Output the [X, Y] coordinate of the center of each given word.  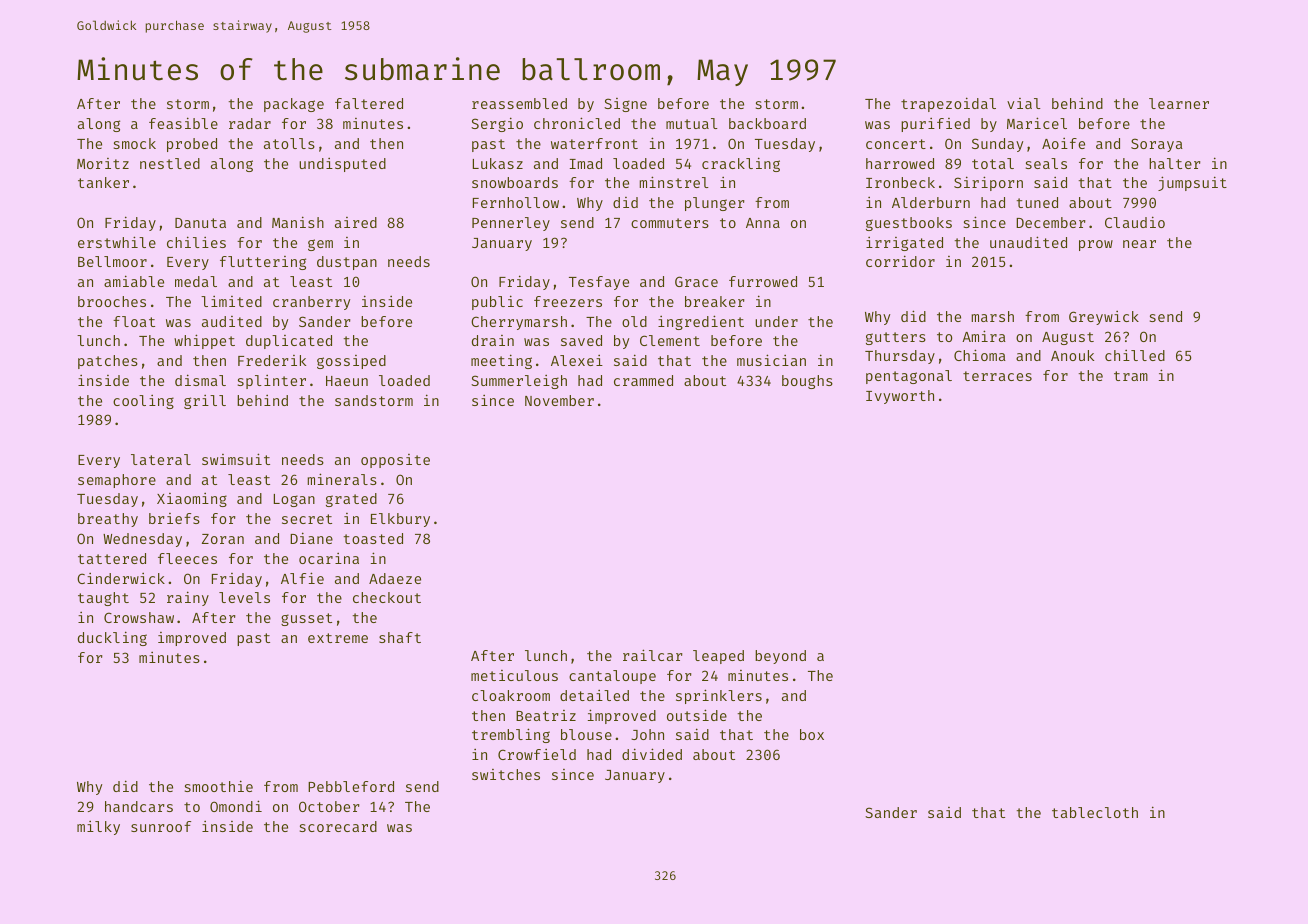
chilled [1135, 355]
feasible [183, 123]
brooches [112, 301]
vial [1024, 103]
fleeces [187, 558]
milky [98, 828]
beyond [780, 657]
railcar [652, 655]
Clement [670, 340]
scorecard [338, 826]
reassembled [519, 103]
